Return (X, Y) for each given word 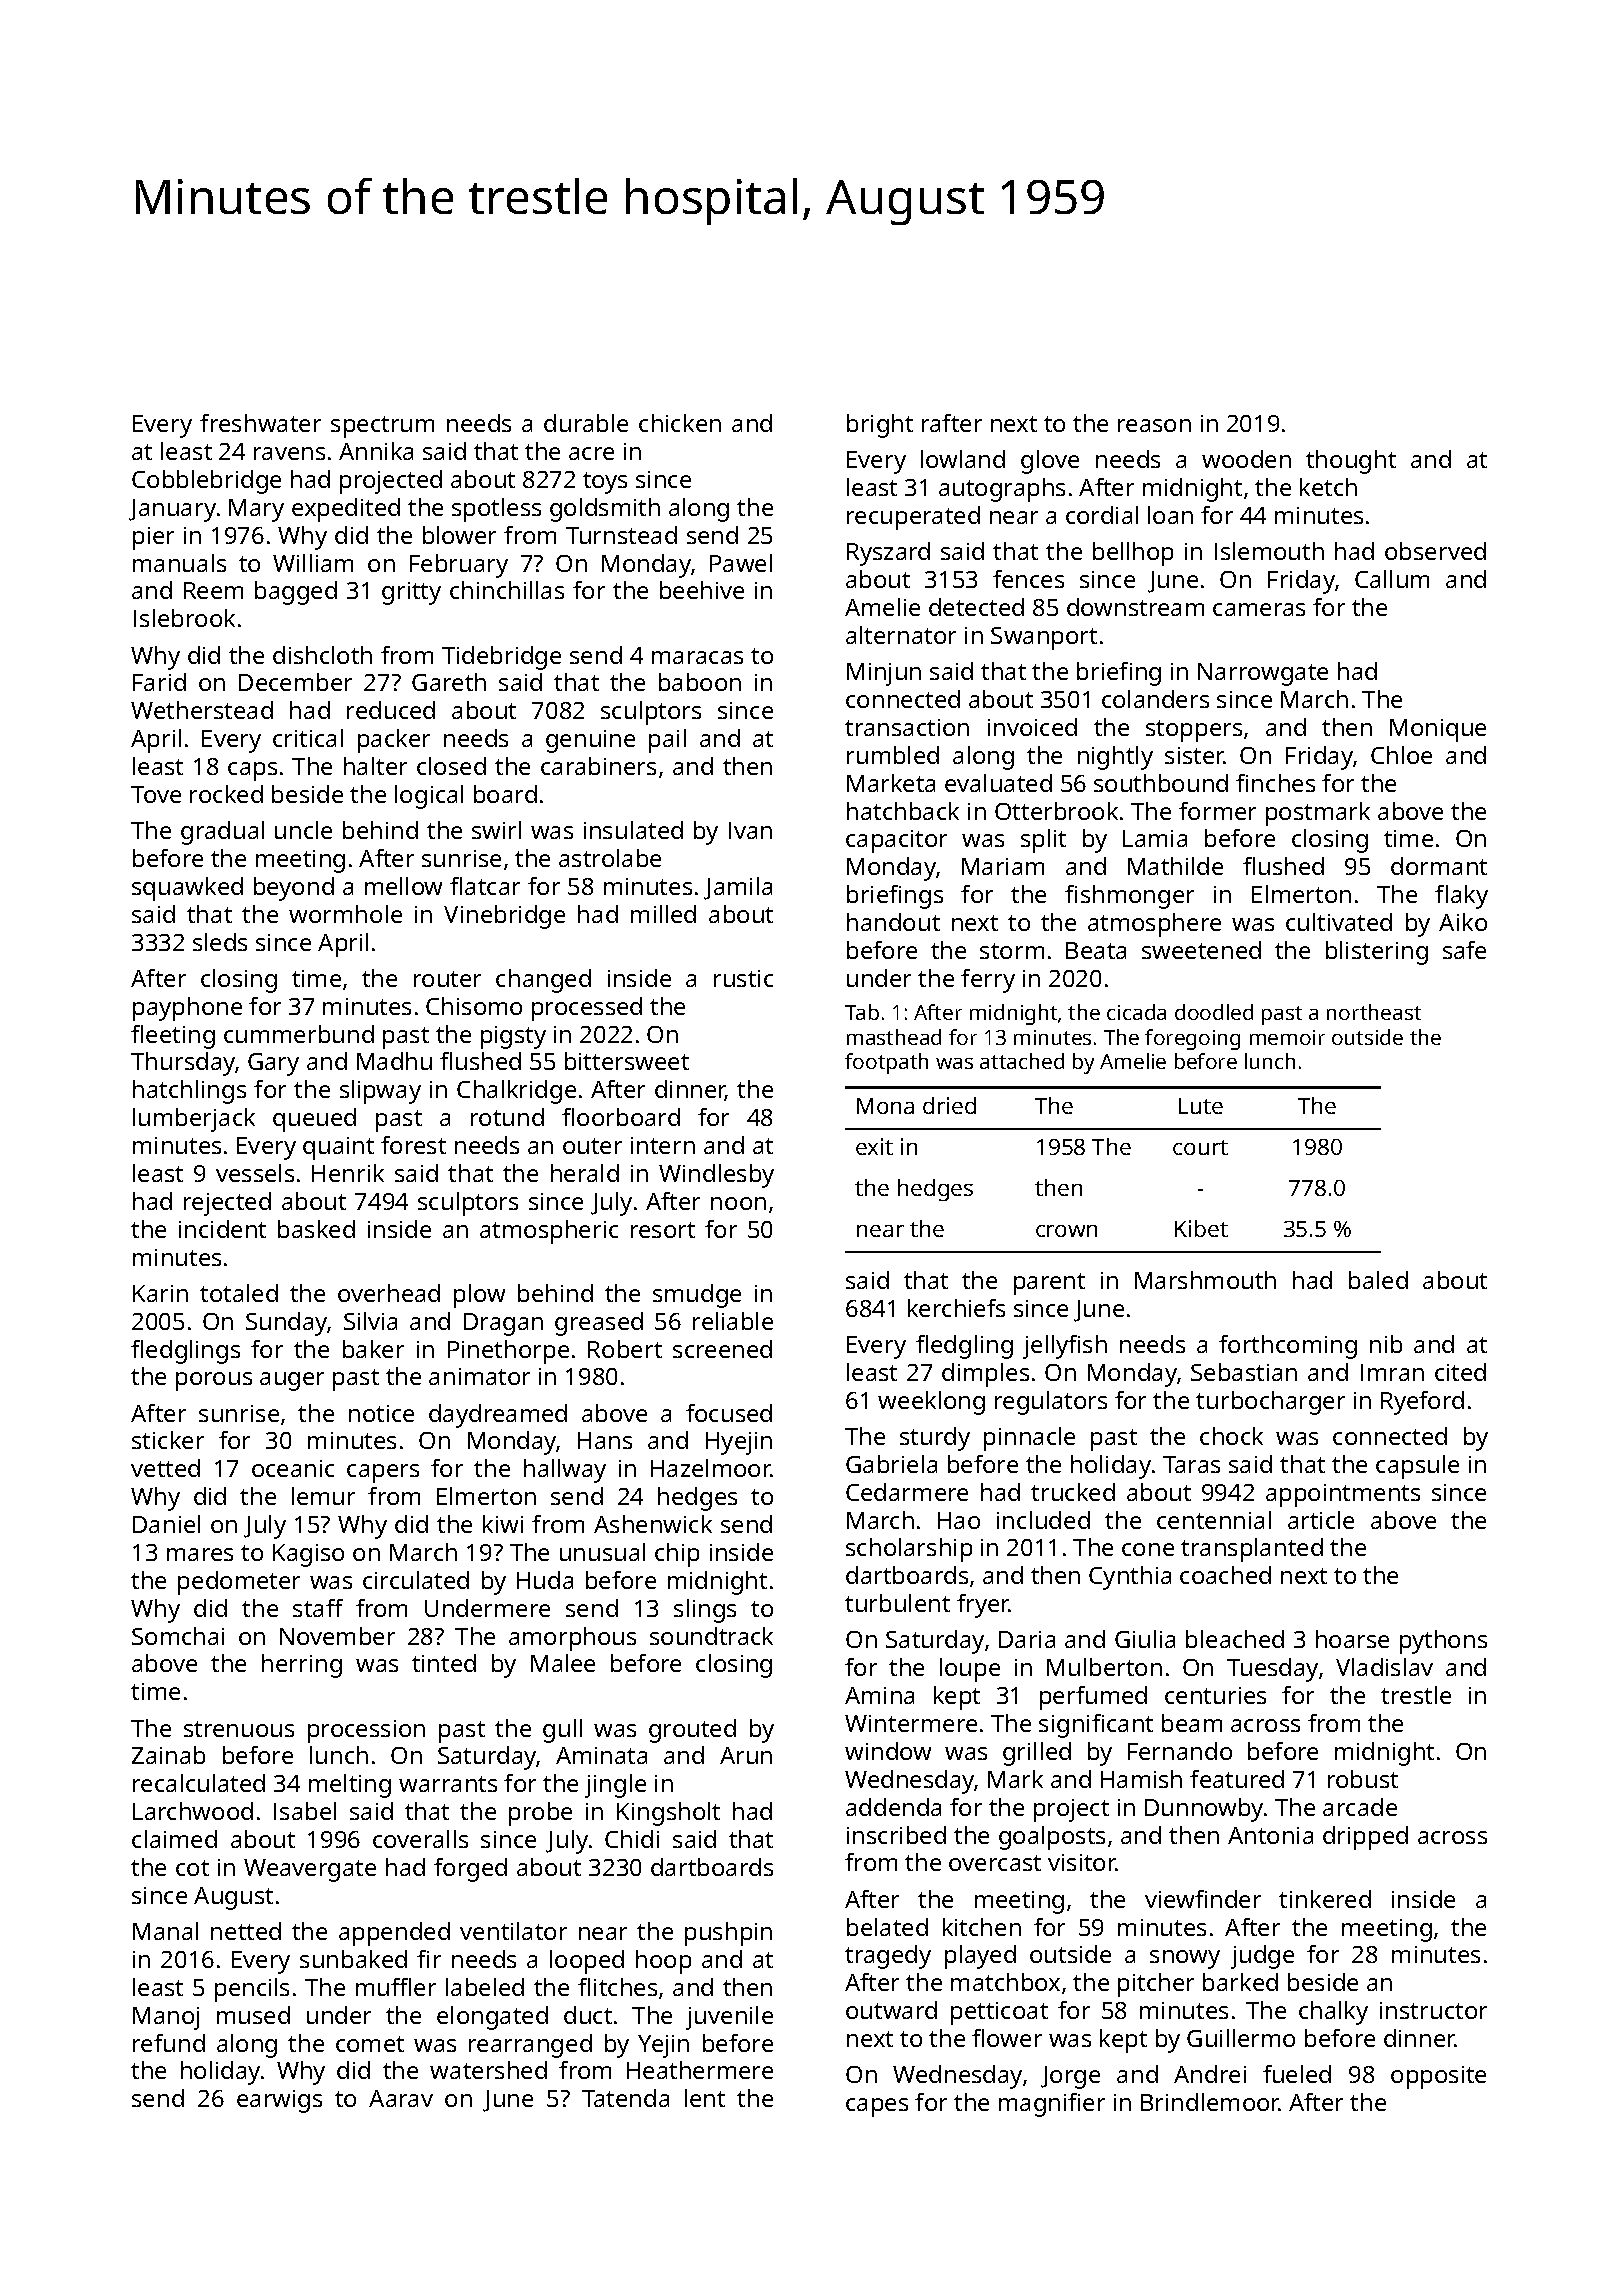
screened (722, 1349)
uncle (303, 830)
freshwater (260, 423)
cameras (1259, 609)
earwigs (279, 2101)
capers (383, 1473)
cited (1460, 1372)
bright (880, 426)
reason (1154, 425)
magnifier (1052, 2105)
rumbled (893, 755)
